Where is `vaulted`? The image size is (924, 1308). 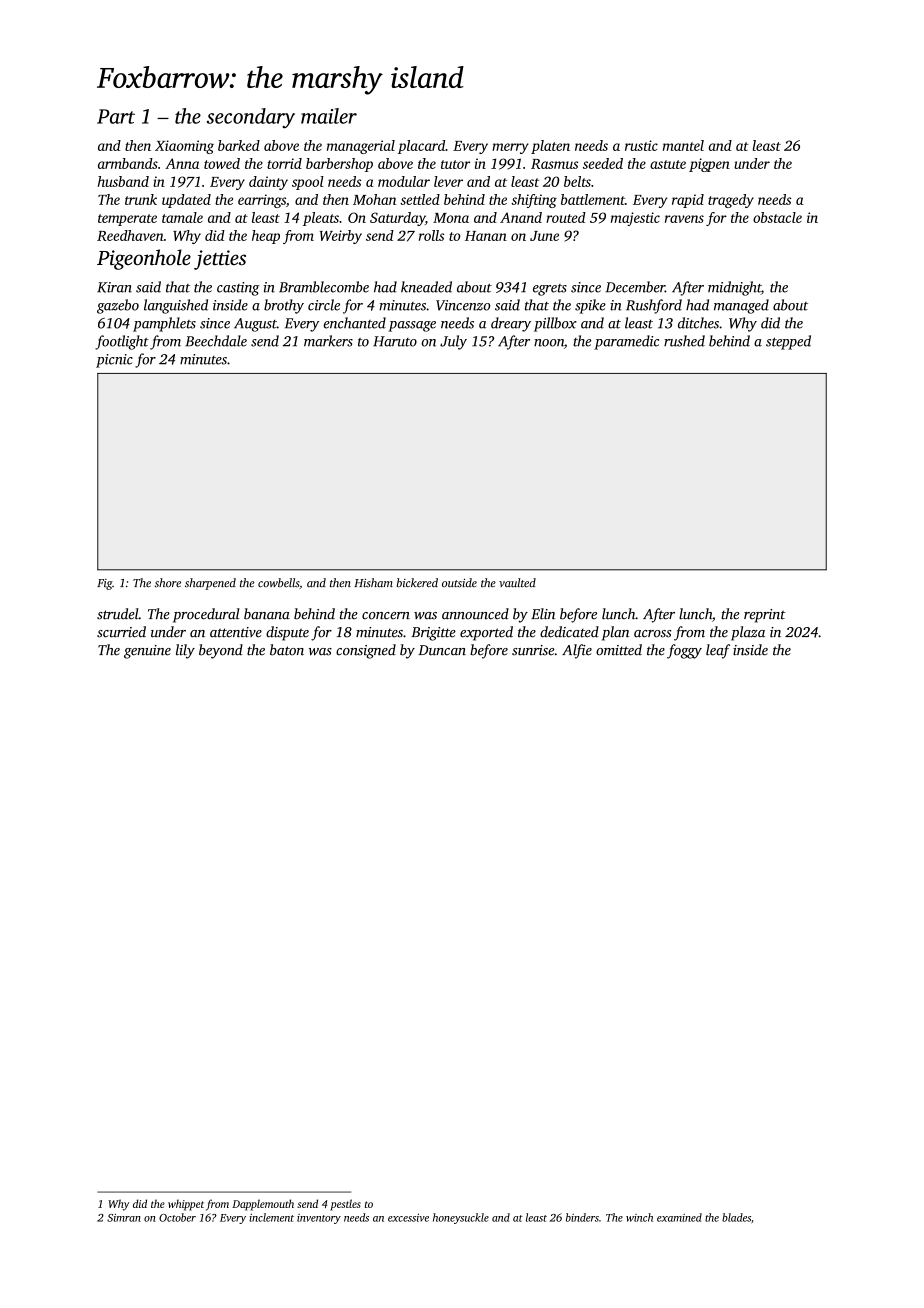
vaulted is located at coordinates (517, 582).
